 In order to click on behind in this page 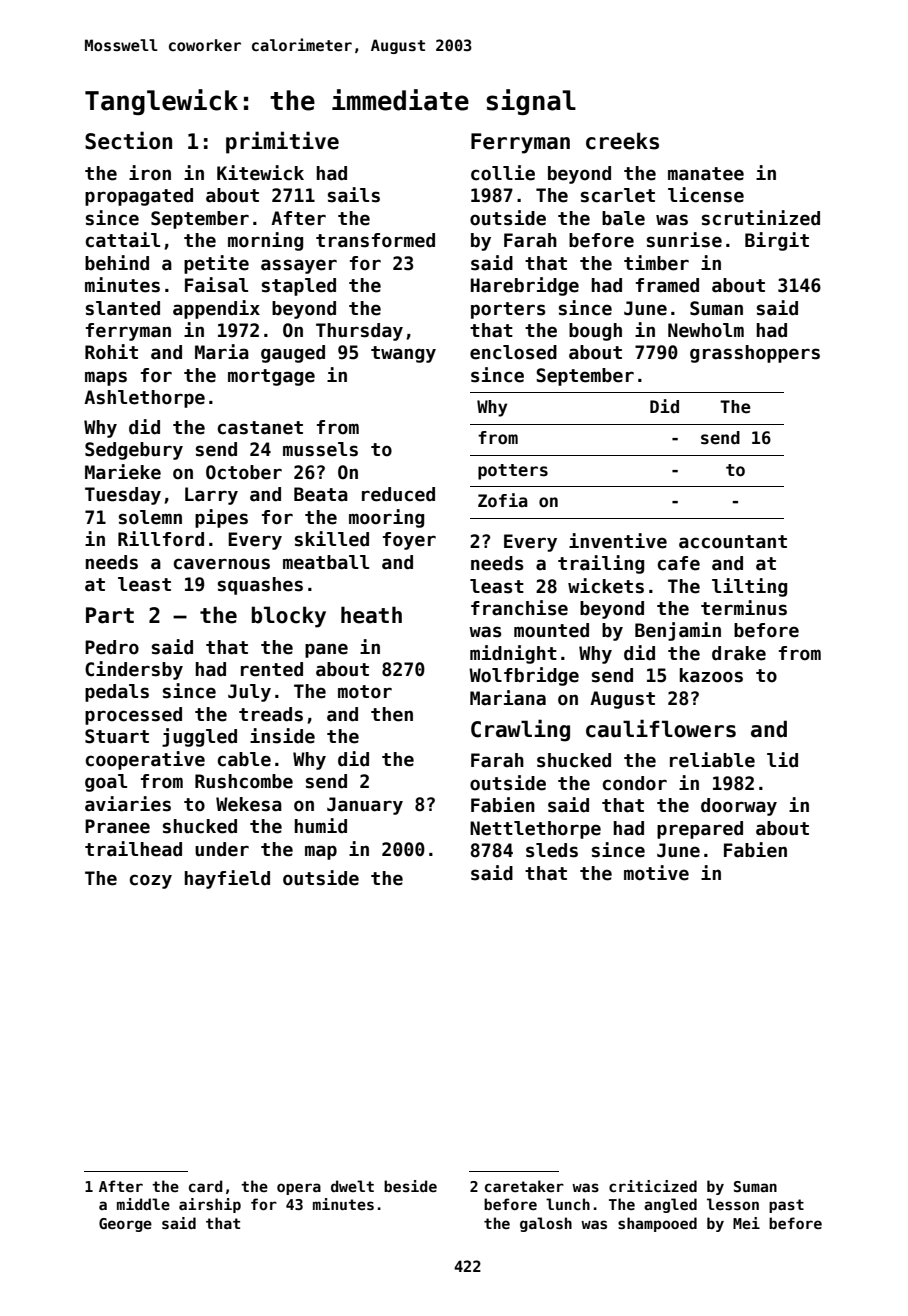, I will do `click(117, 263)`.
